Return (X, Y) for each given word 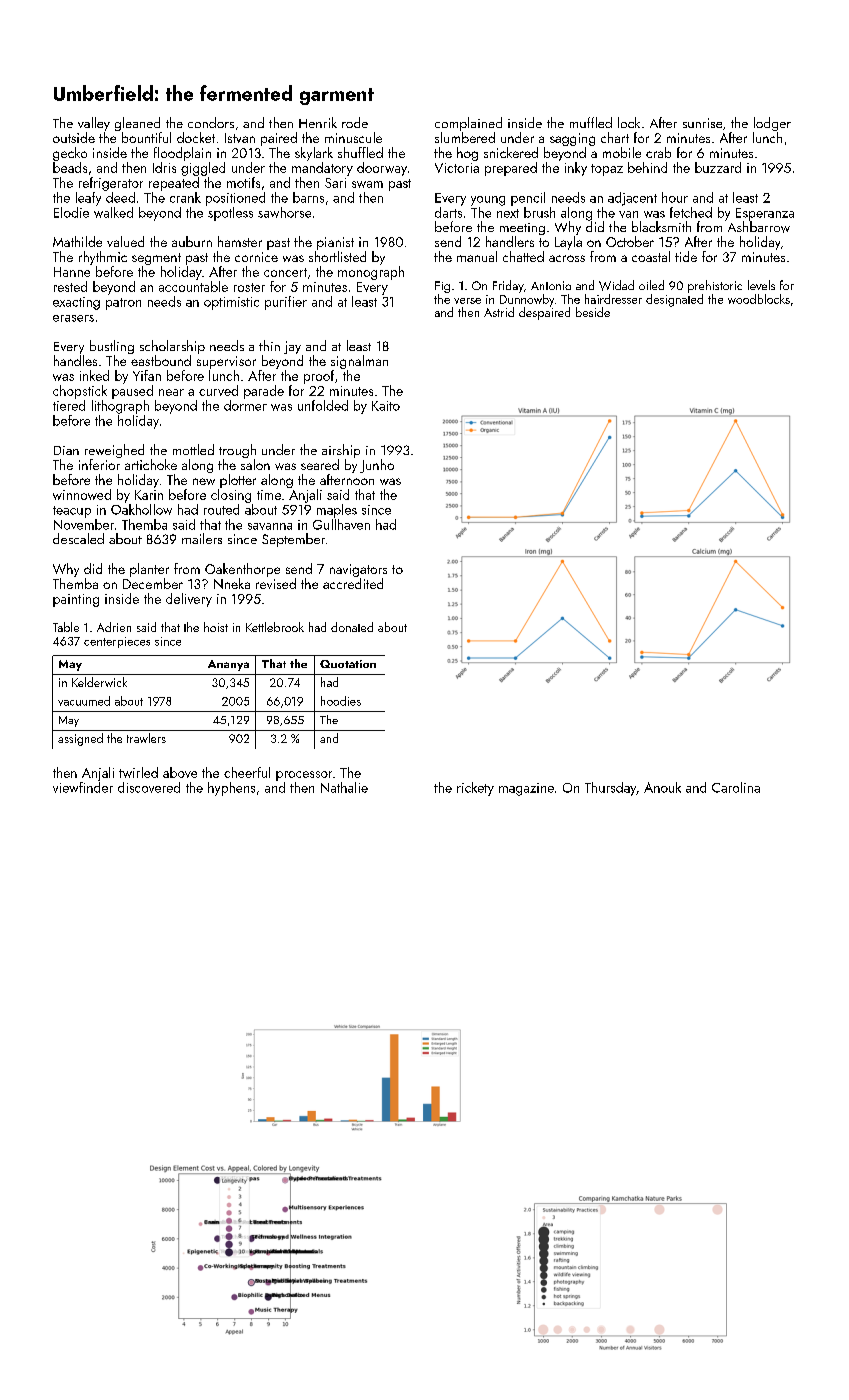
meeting (522, 229)
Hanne (72, 272)
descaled (78, 538)
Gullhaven (341, 524)
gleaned (137, 124)
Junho (377, 466)
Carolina (736, 787)
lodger (772, 124)
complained (468, 124)
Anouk (662, 787)
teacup (72, 512)
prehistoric (715, 286)
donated (352, 627)
